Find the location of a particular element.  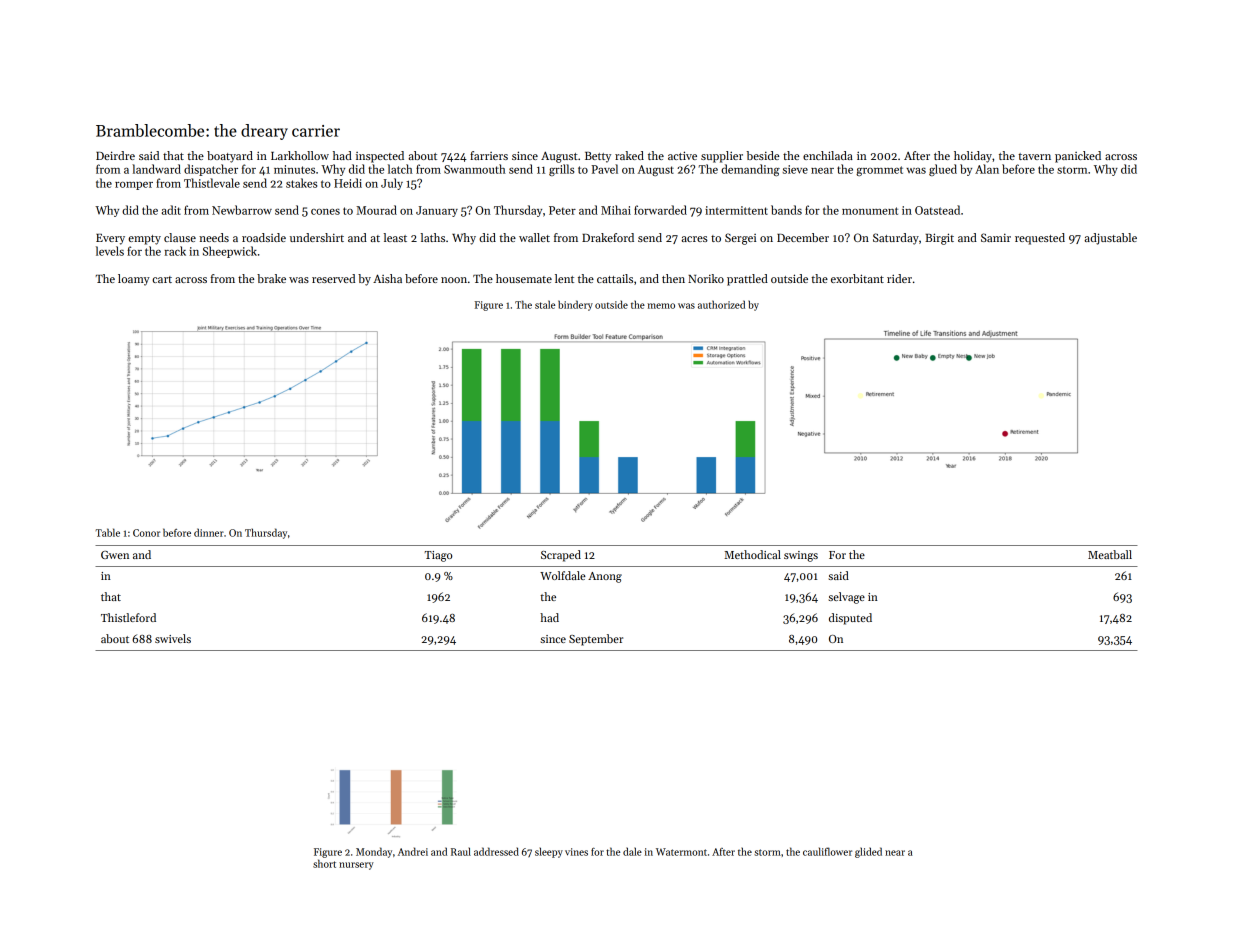

swivels is located at coordinates (173, 638).
